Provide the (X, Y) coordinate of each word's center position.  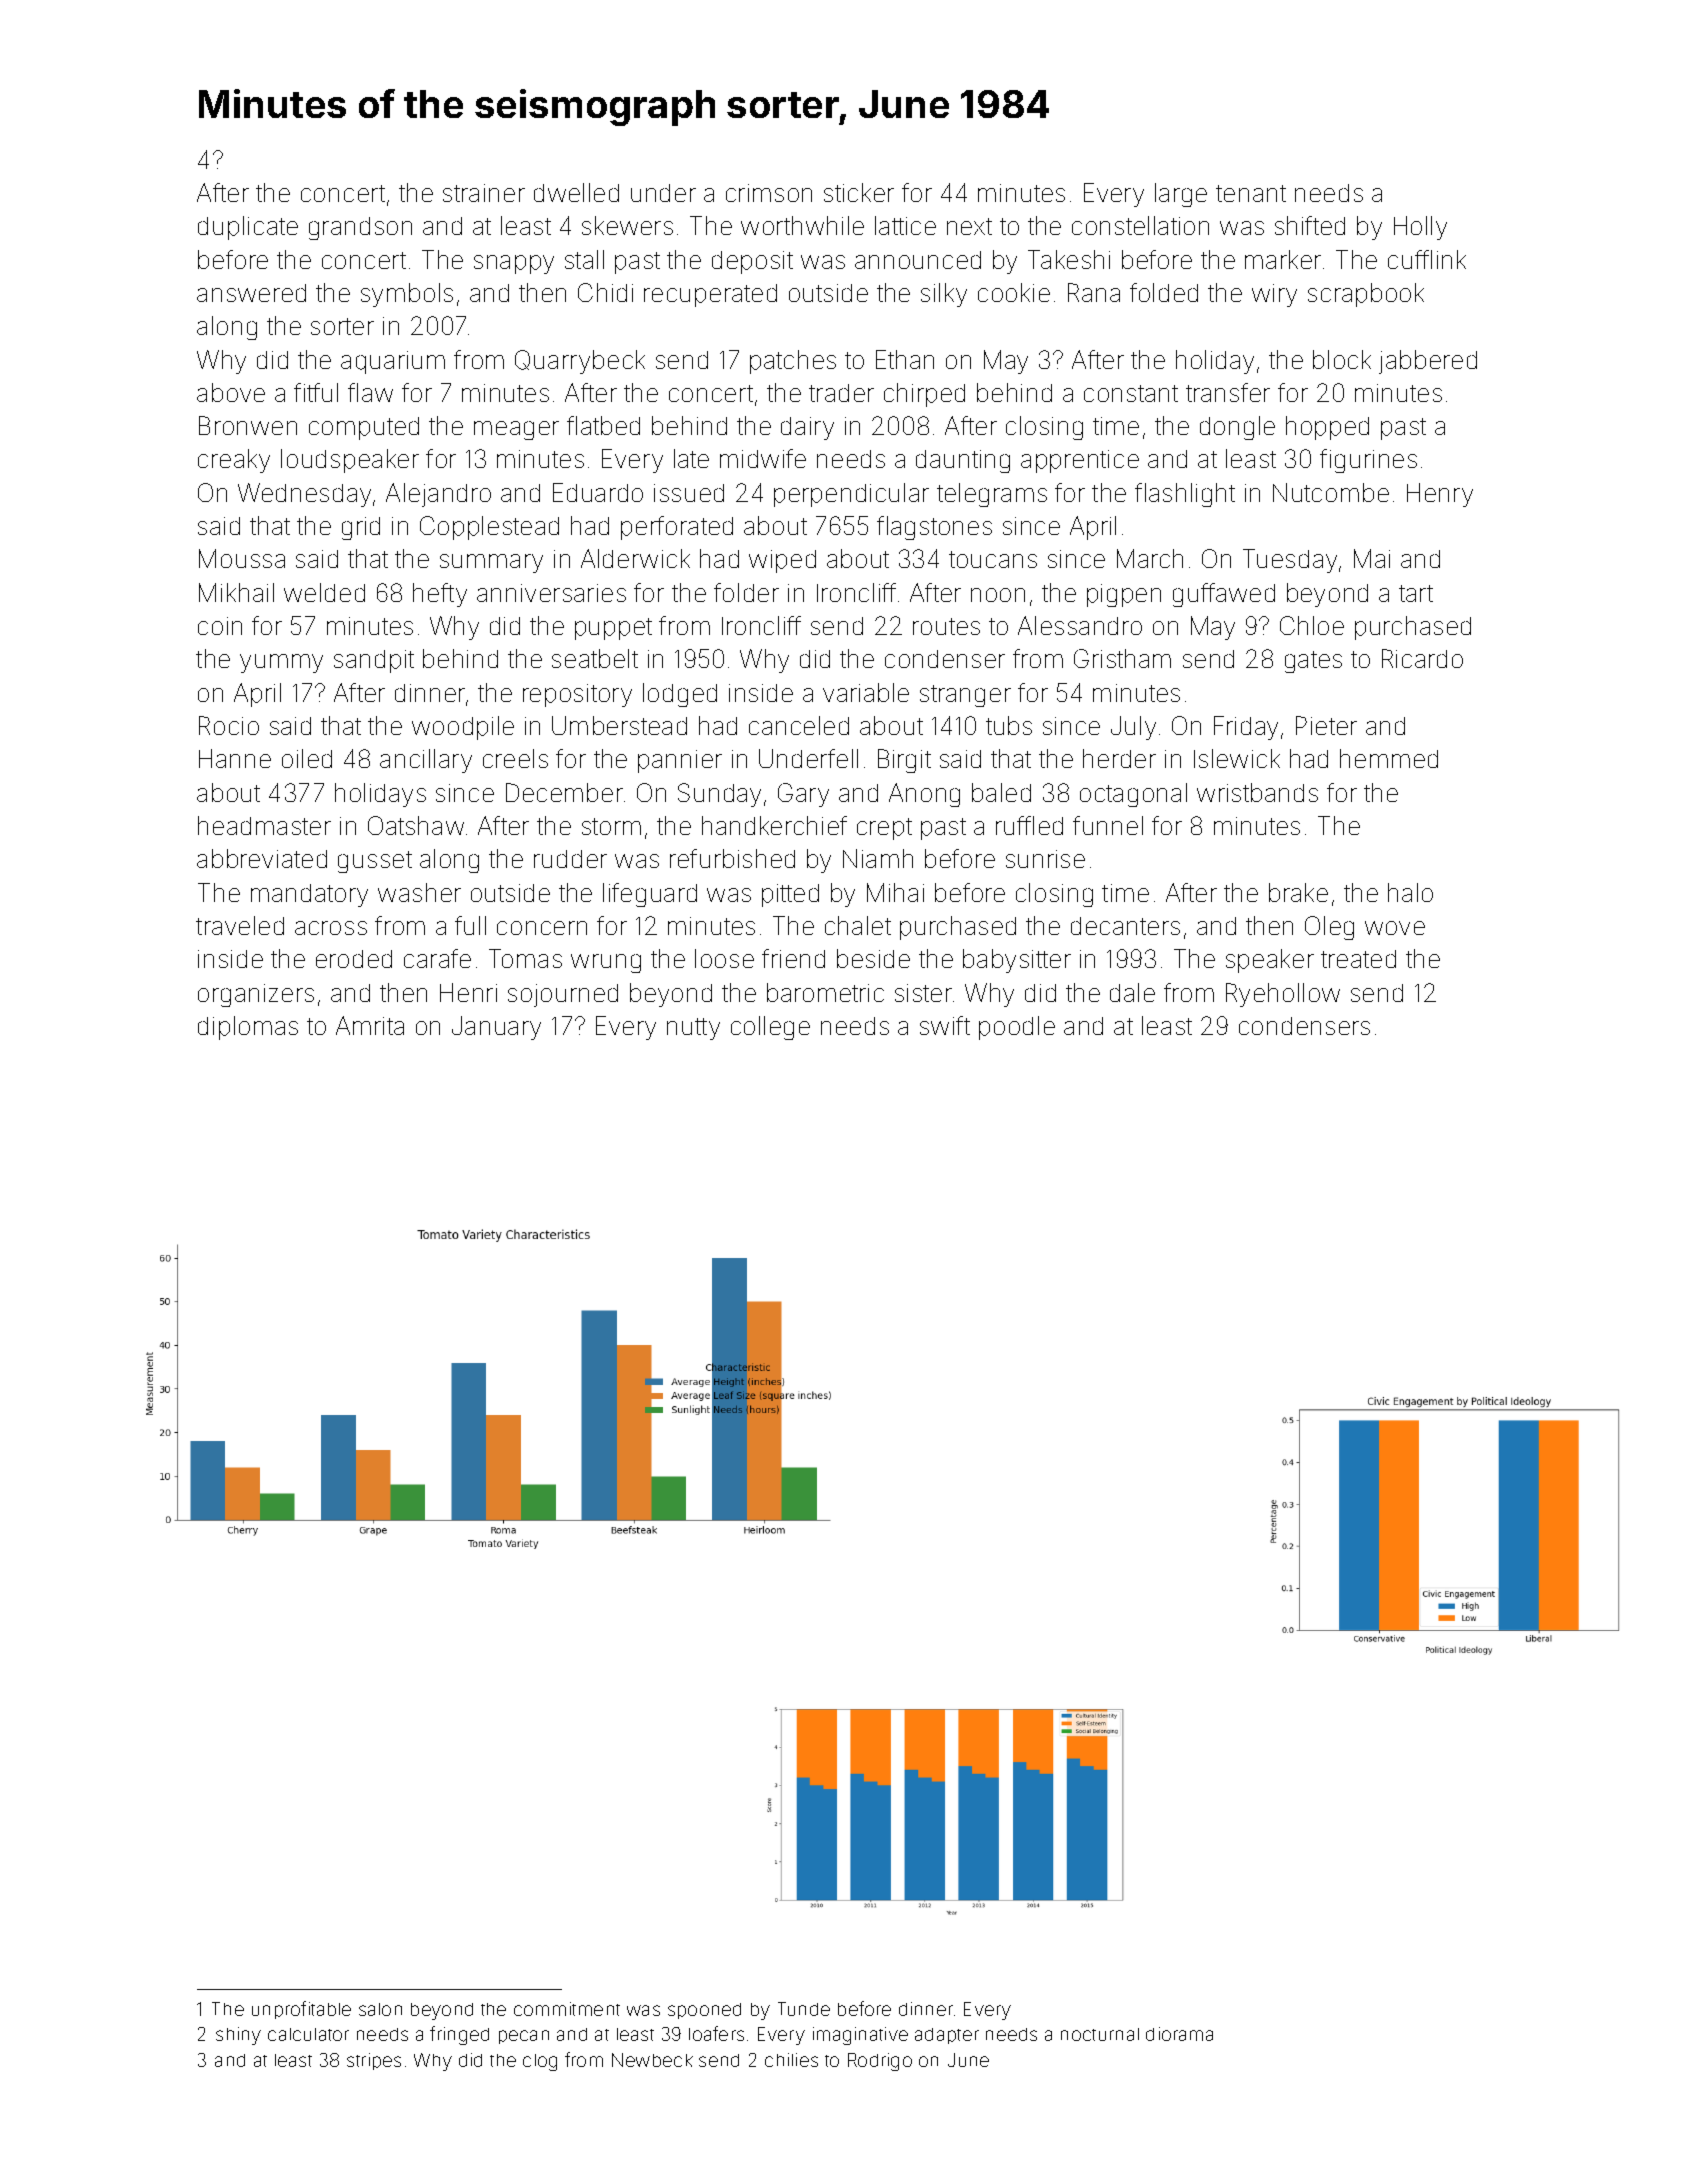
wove (1395, 928)
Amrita (370, 1025)
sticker (859, 192)
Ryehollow (1283, 995)
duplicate (248, 228)
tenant (1251, 193)
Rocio (229, 725)
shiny (238, 2036)
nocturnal (1100, 2034)
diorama (1179, 2034)
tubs (1009, 725)
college (770, 1028)
